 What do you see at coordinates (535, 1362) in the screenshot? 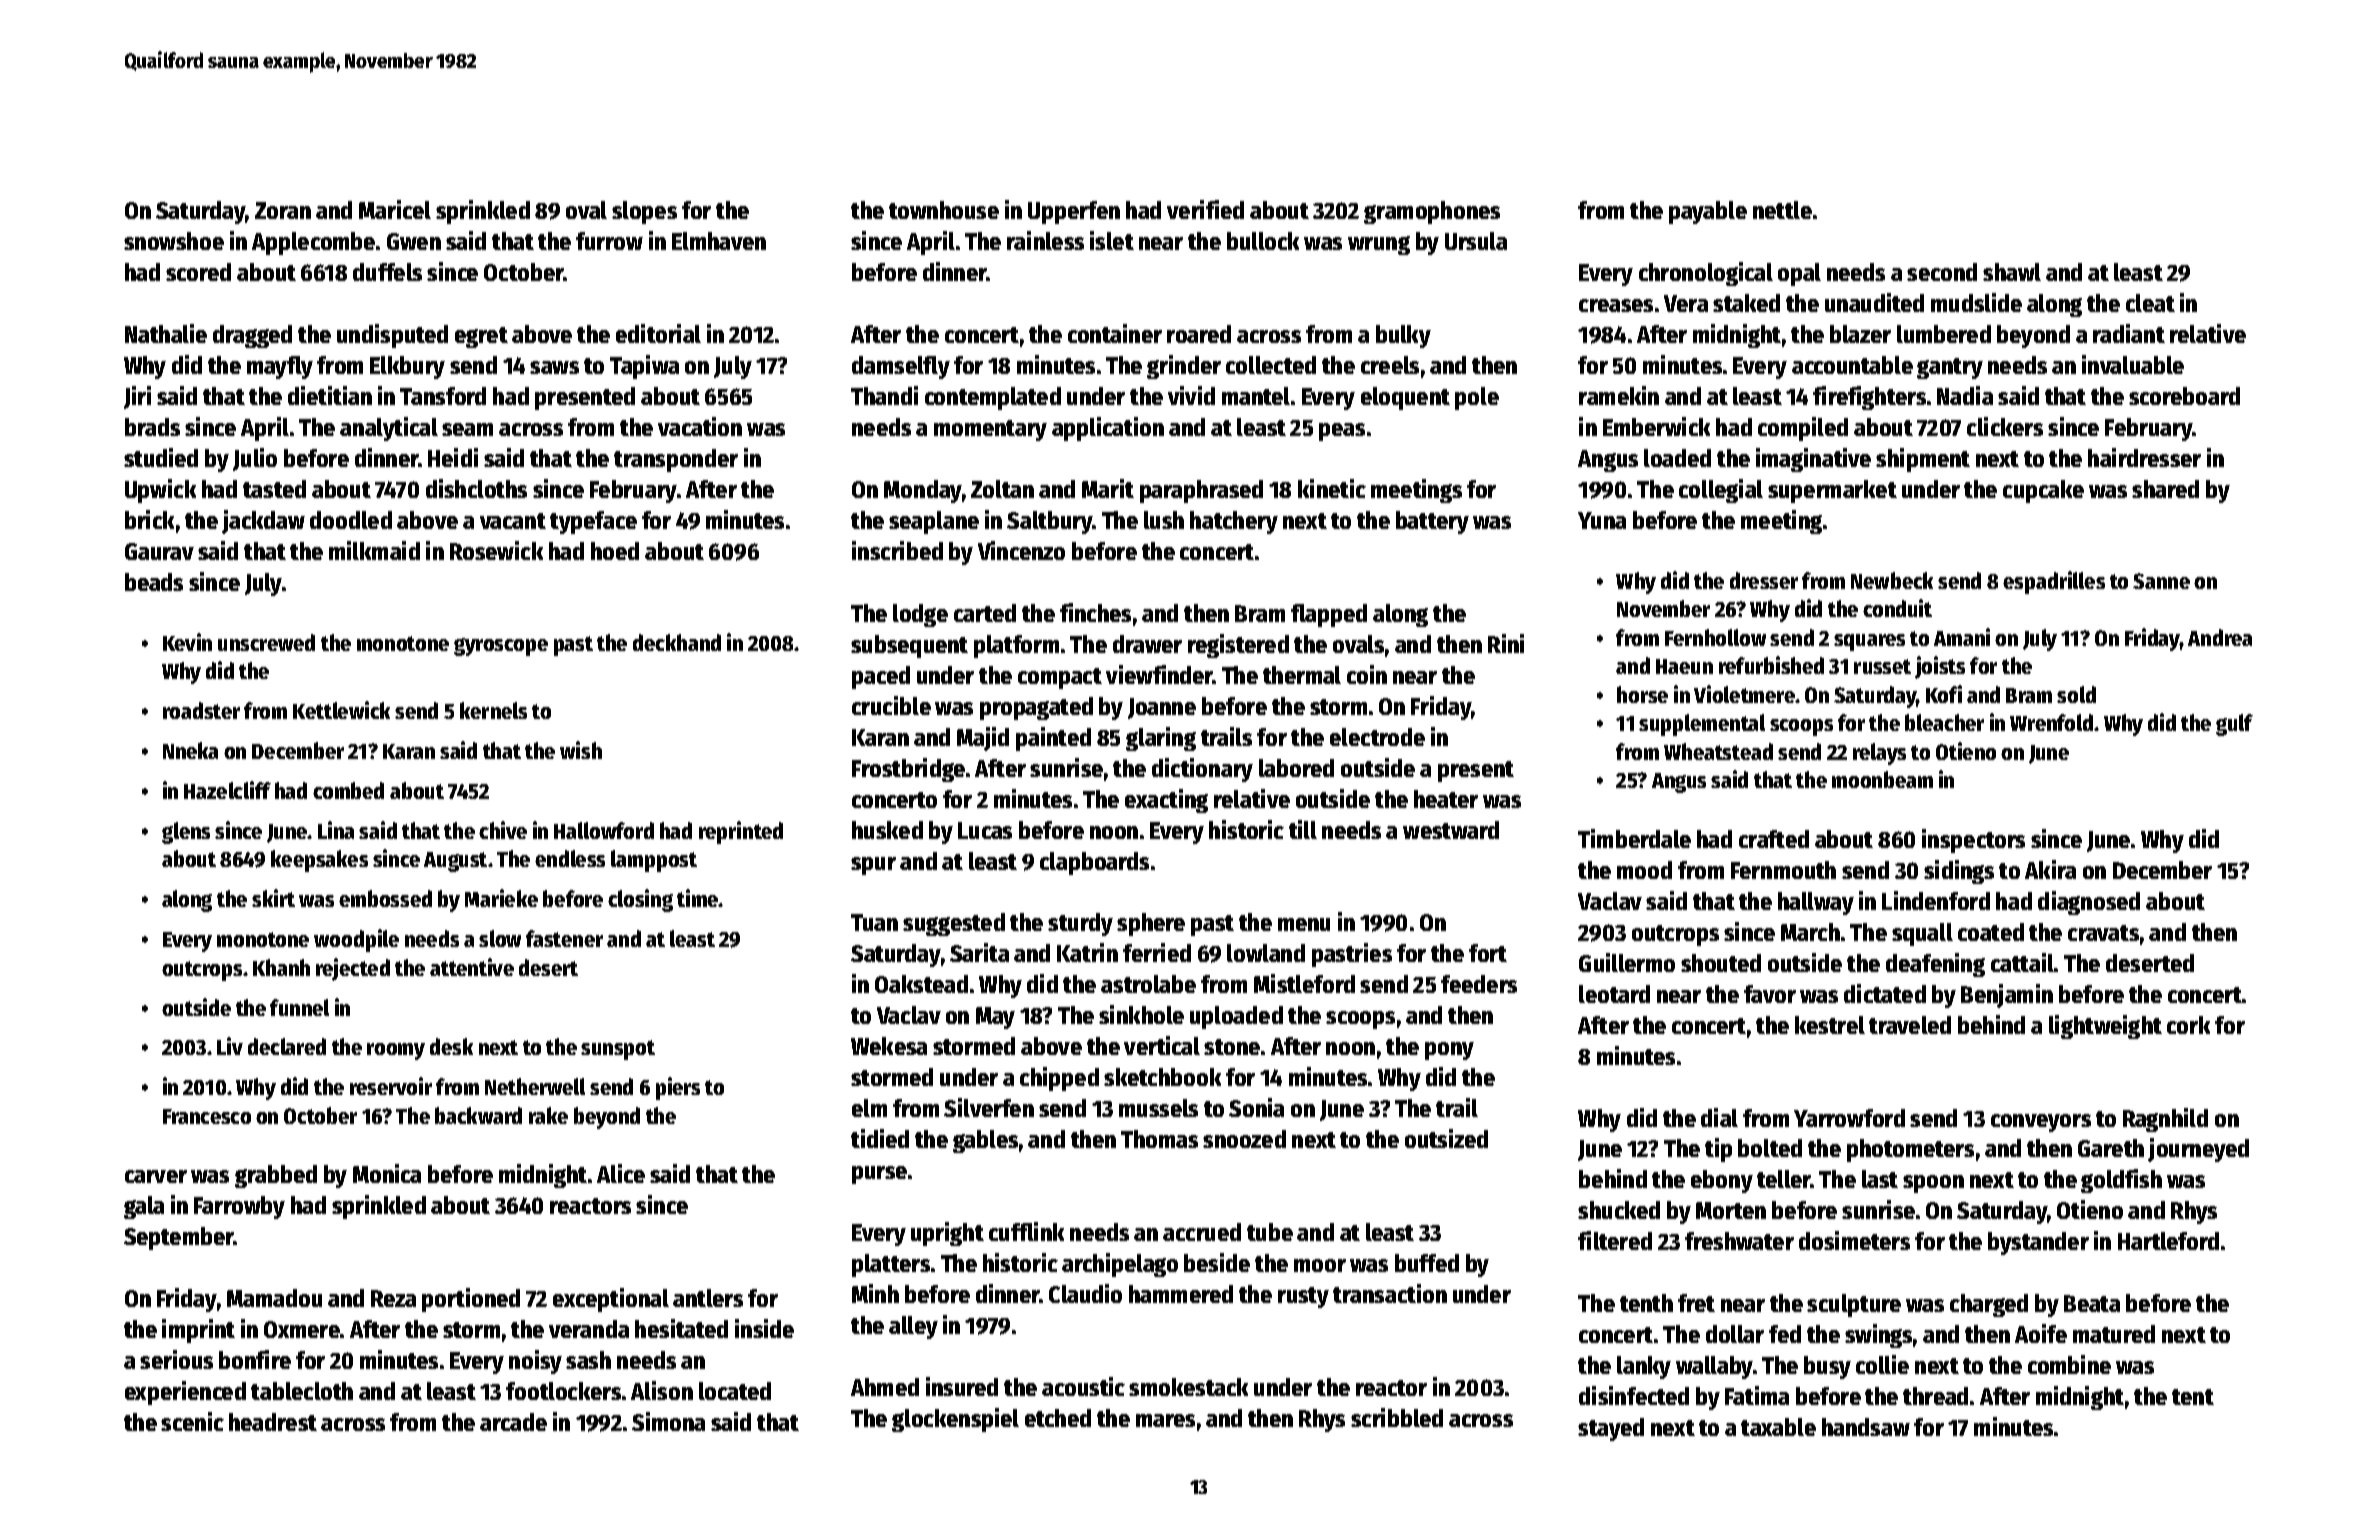
I see `noisy` at bounding box center [535, 1362].
